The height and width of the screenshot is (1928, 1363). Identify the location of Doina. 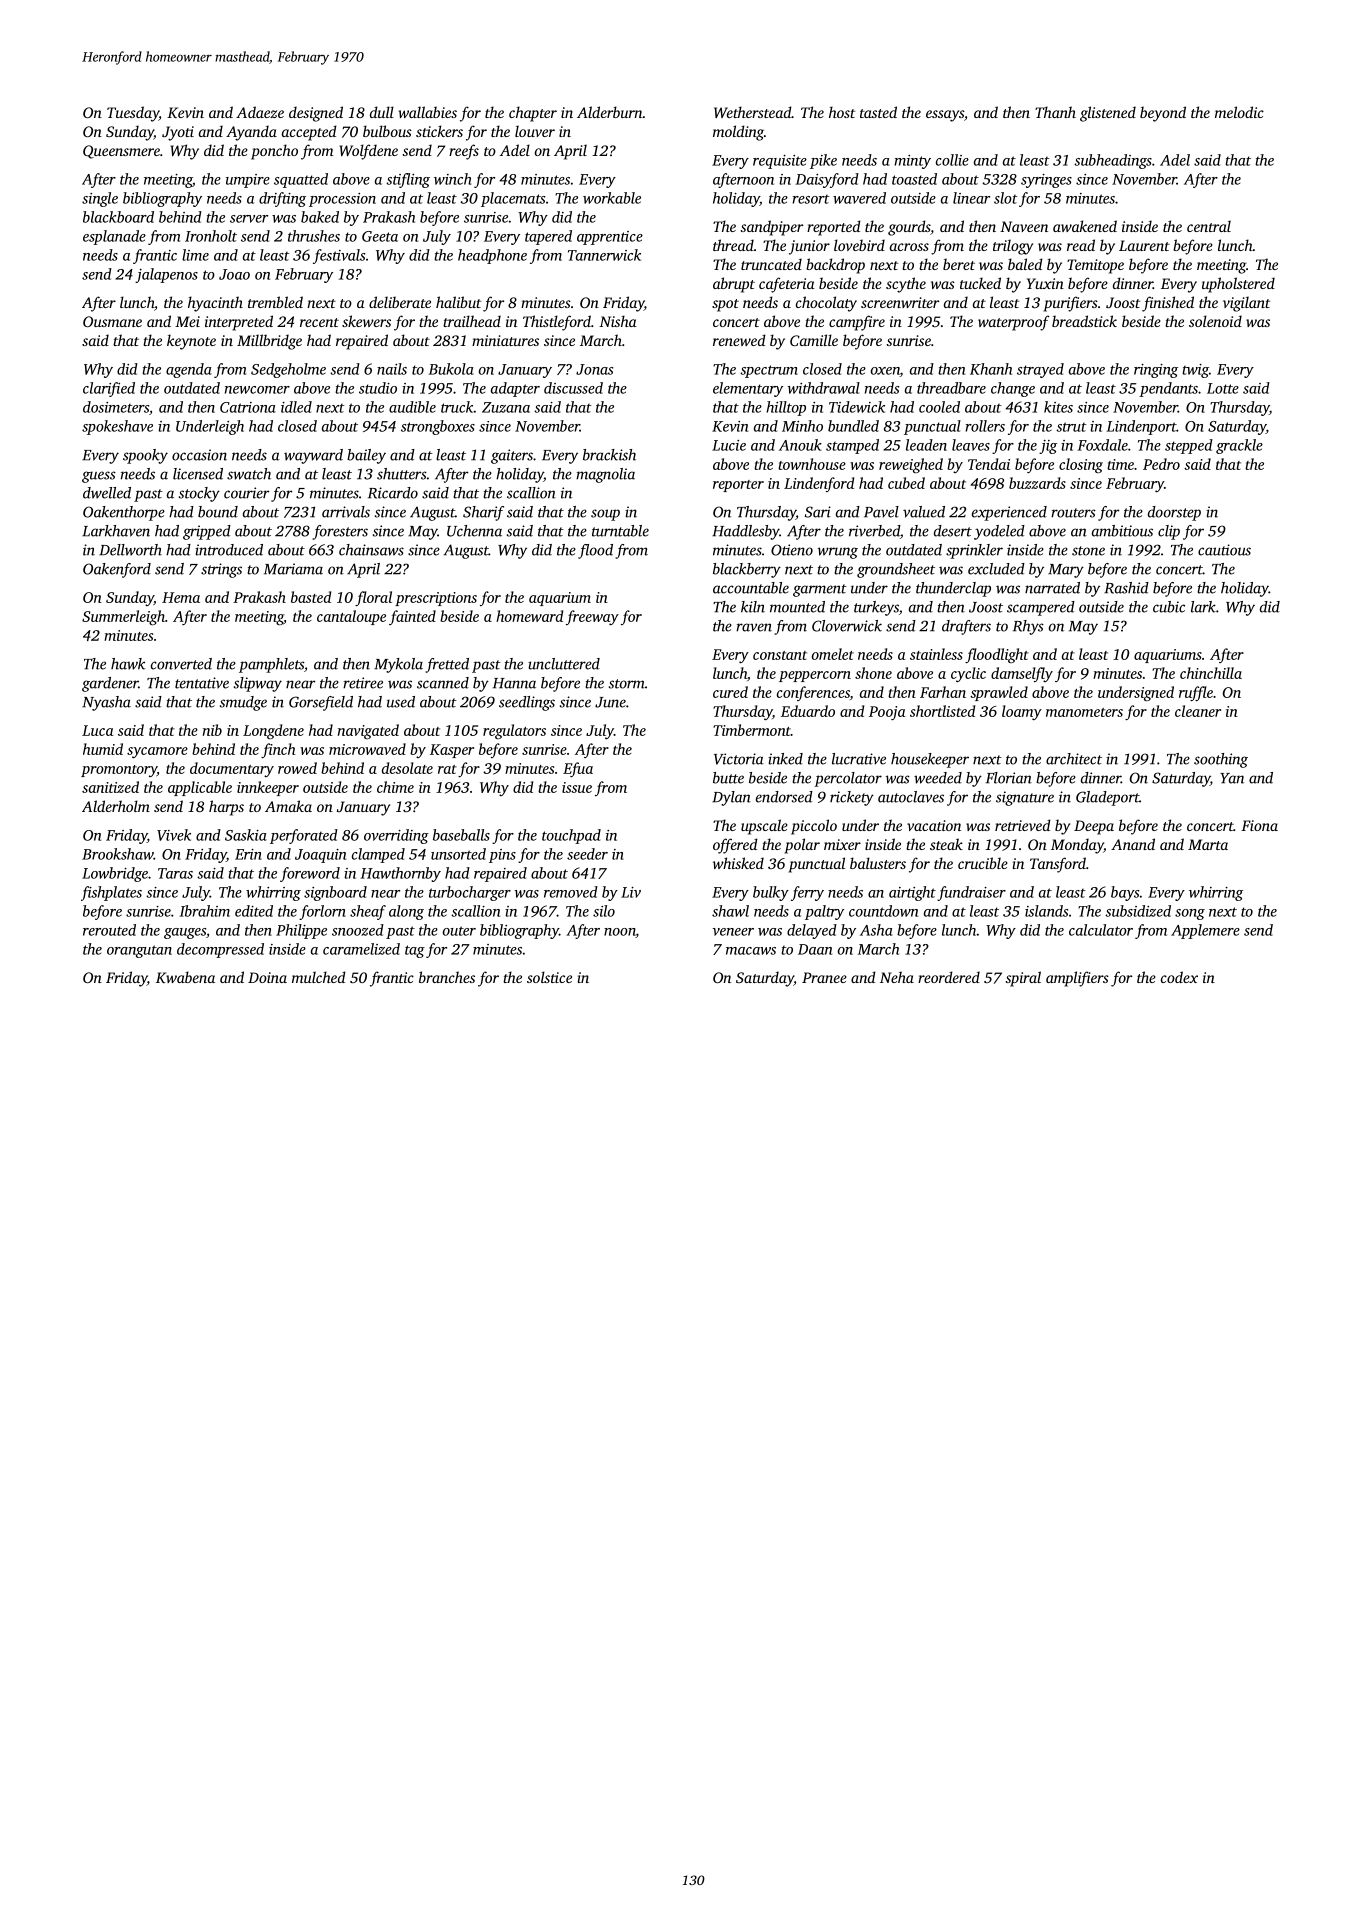
(267, 977).
